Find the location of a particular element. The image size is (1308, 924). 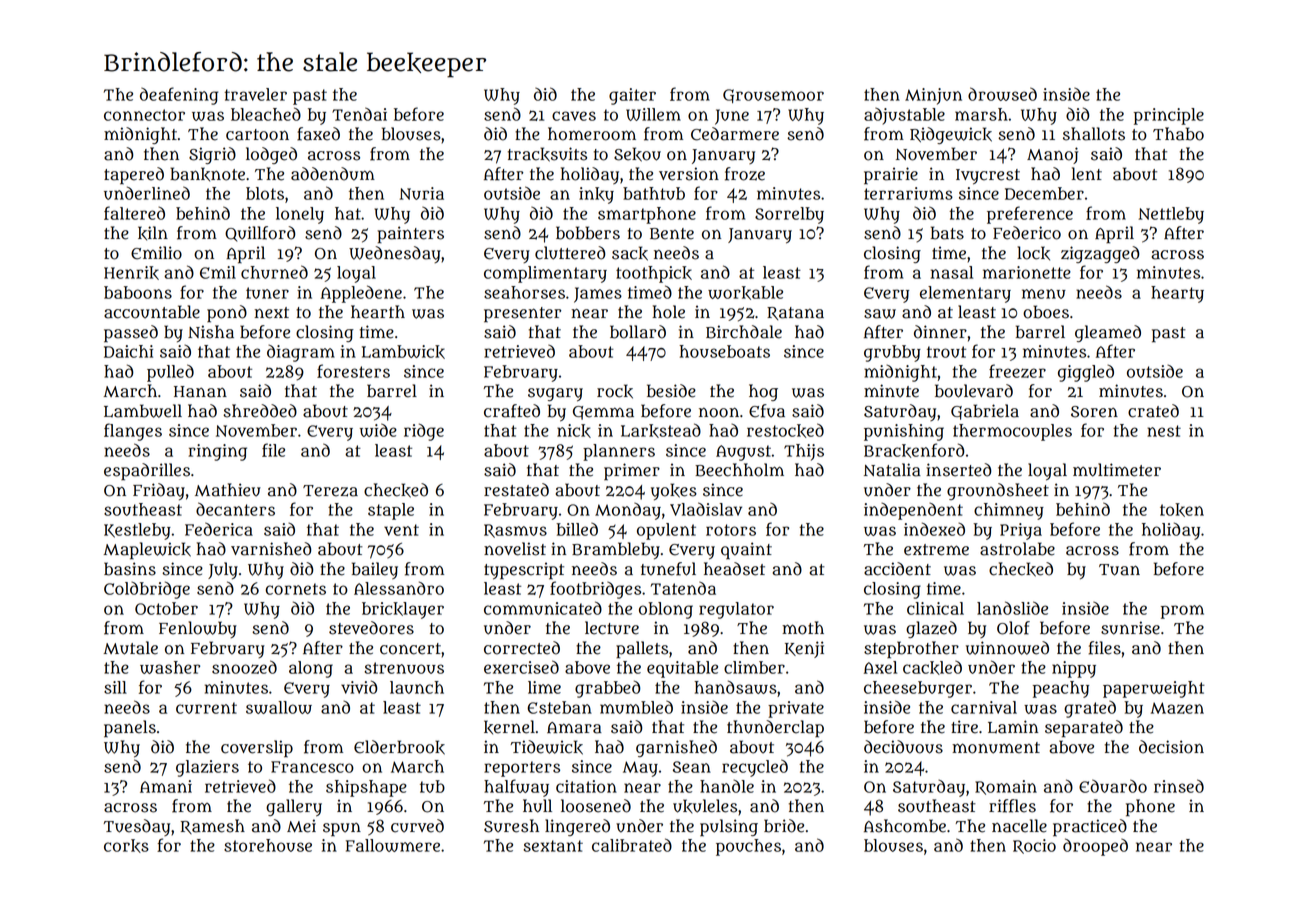

principle is located at coordinates (1169, 116).
